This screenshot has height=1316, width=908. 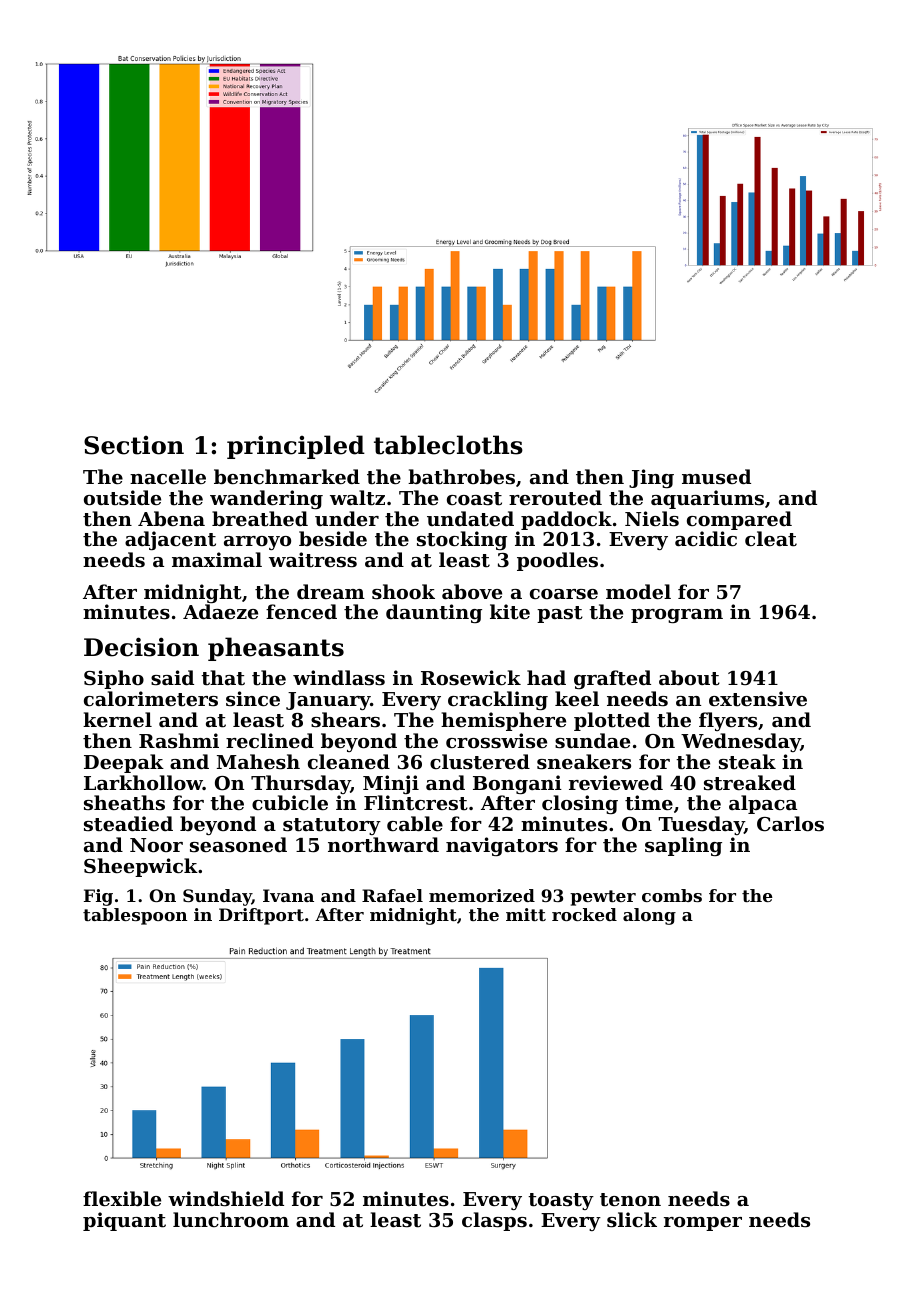 I want to click on tablespoon, so click(x=135, y=916).
